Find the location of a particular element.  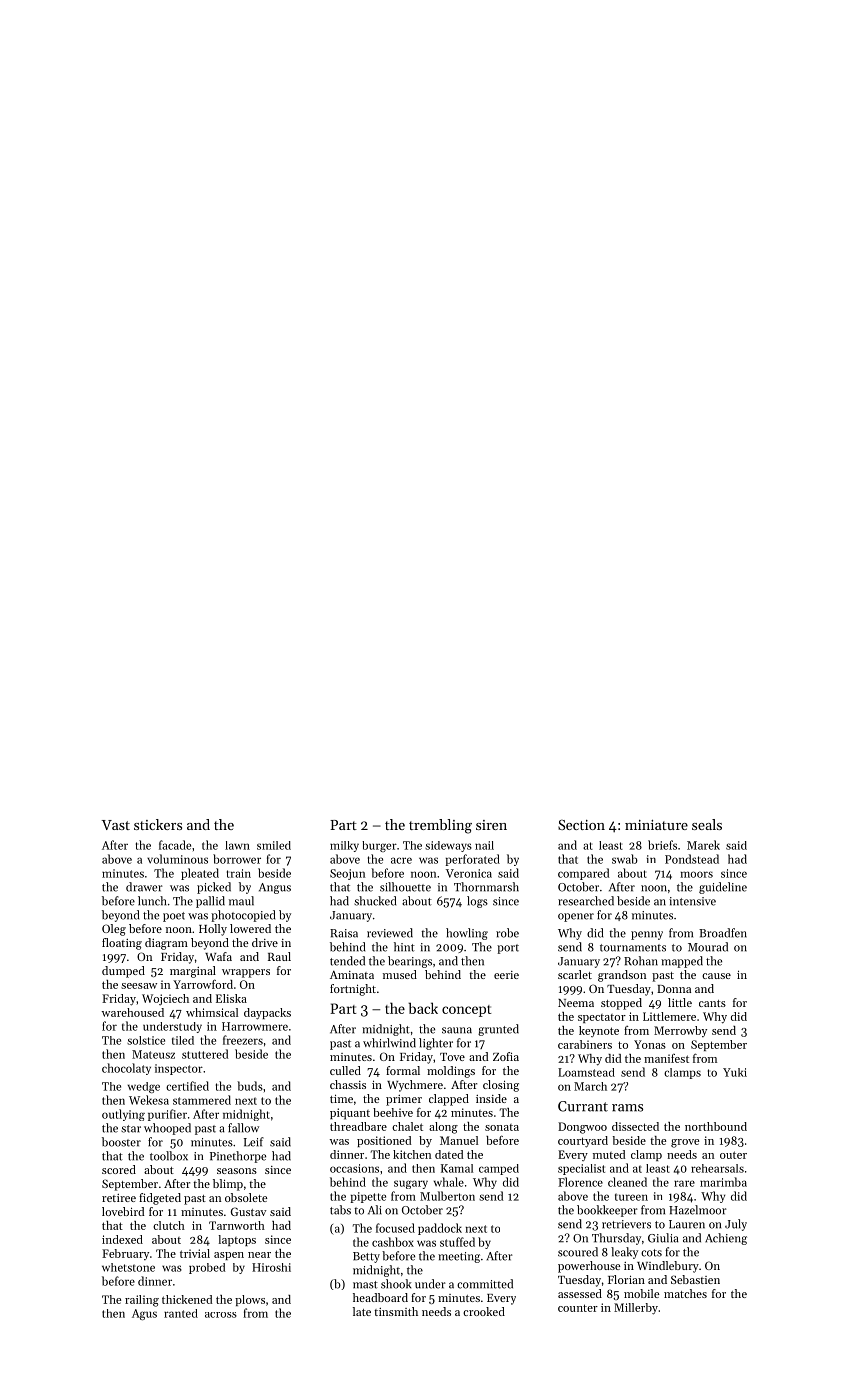

scored is located at coordinates (119, 1169).
